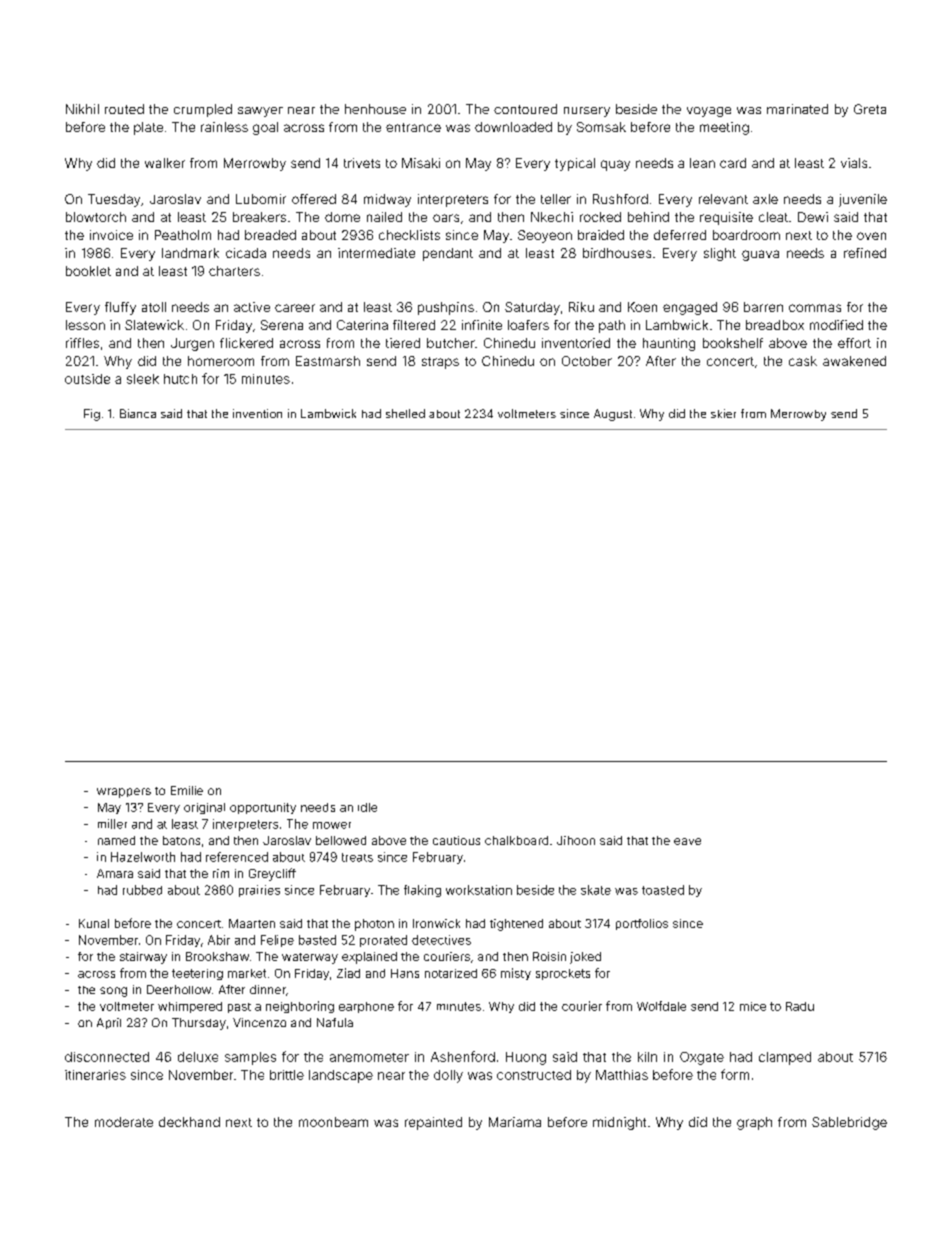 Image resolution: width=952 pixels, height=1233 pixels. Describe the element at coordinates (192, 344) in the document. I see `Jurgen` at that location.
